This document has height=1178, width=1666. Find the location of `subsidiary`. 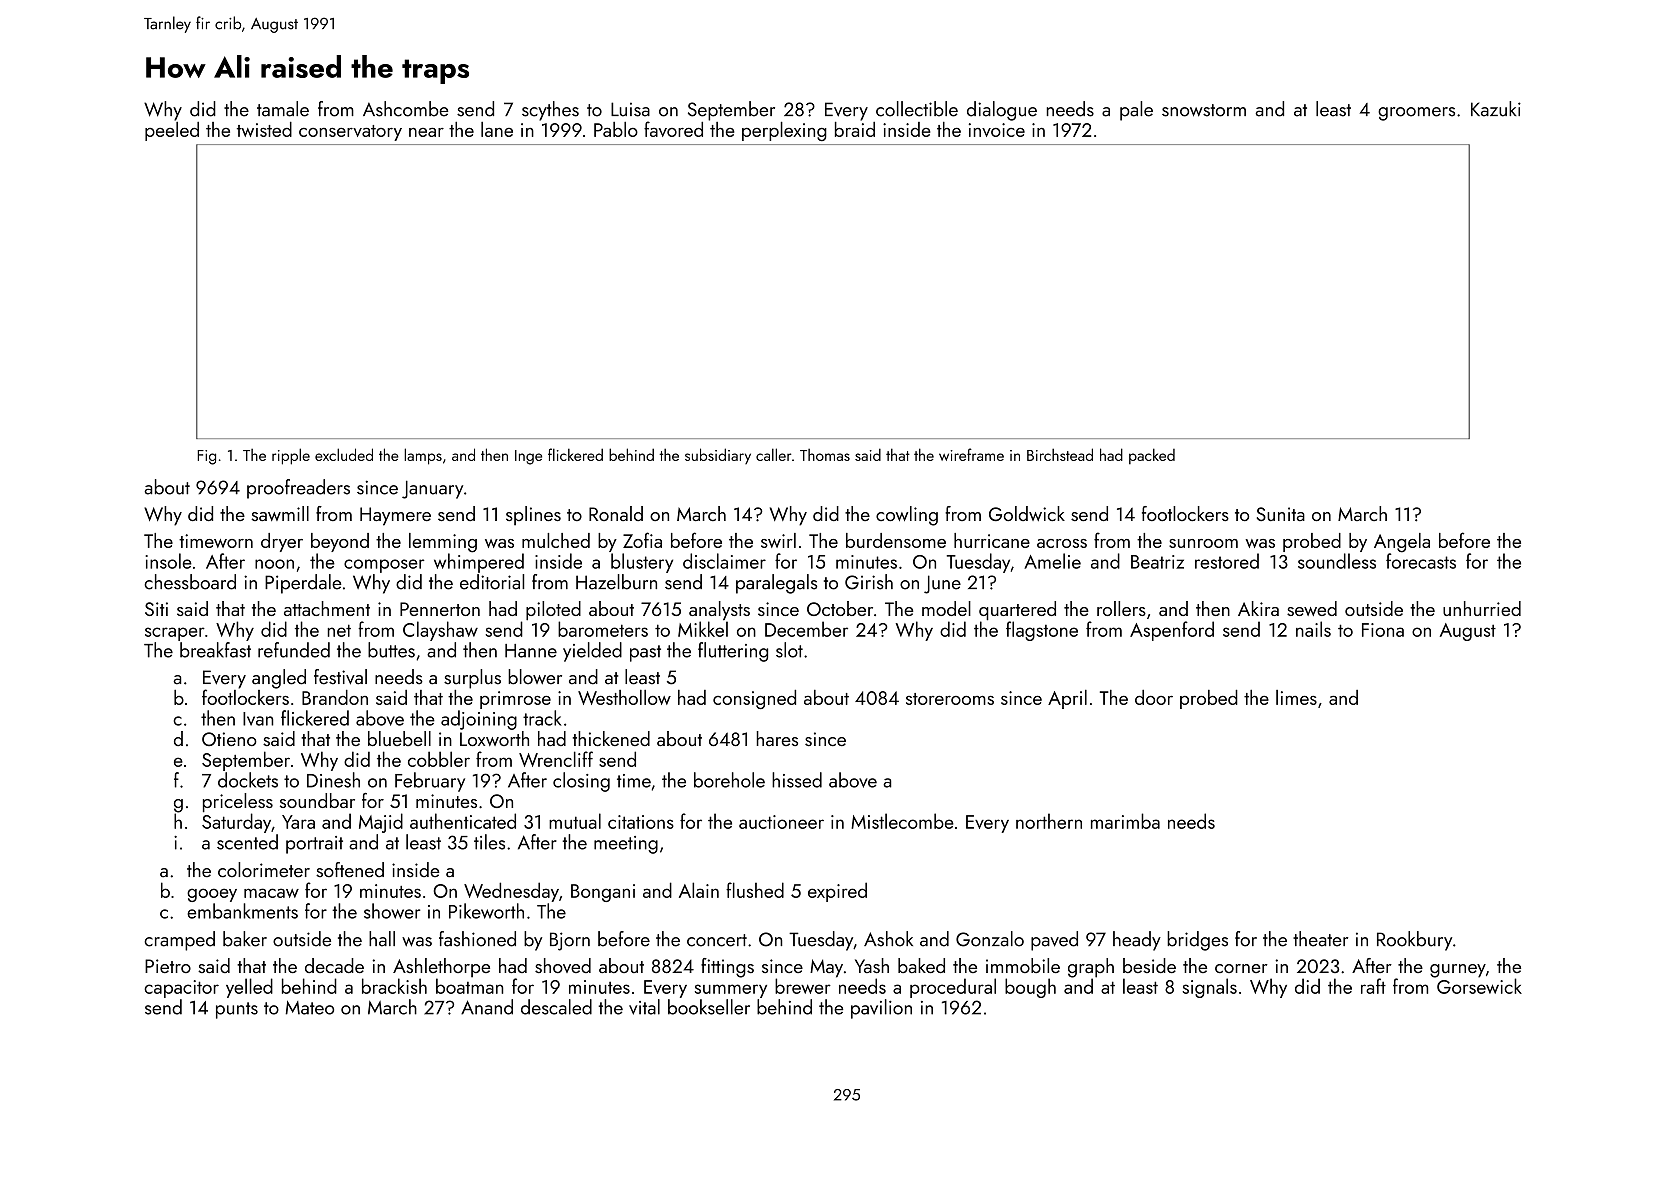

subsidiary is located at coordinates (718, 456).
